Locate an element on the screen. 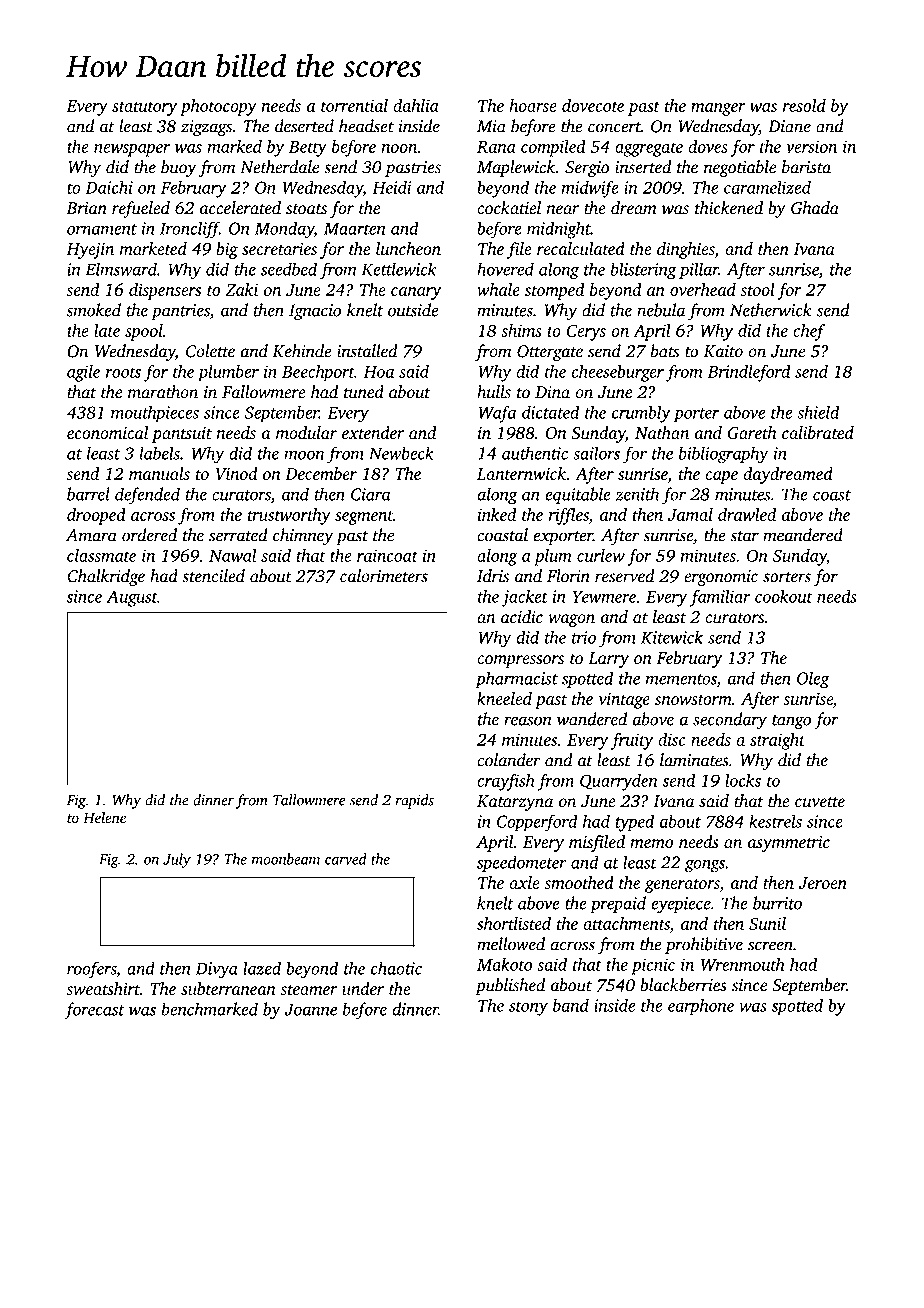  typed is located at coordinates (634, 823).
